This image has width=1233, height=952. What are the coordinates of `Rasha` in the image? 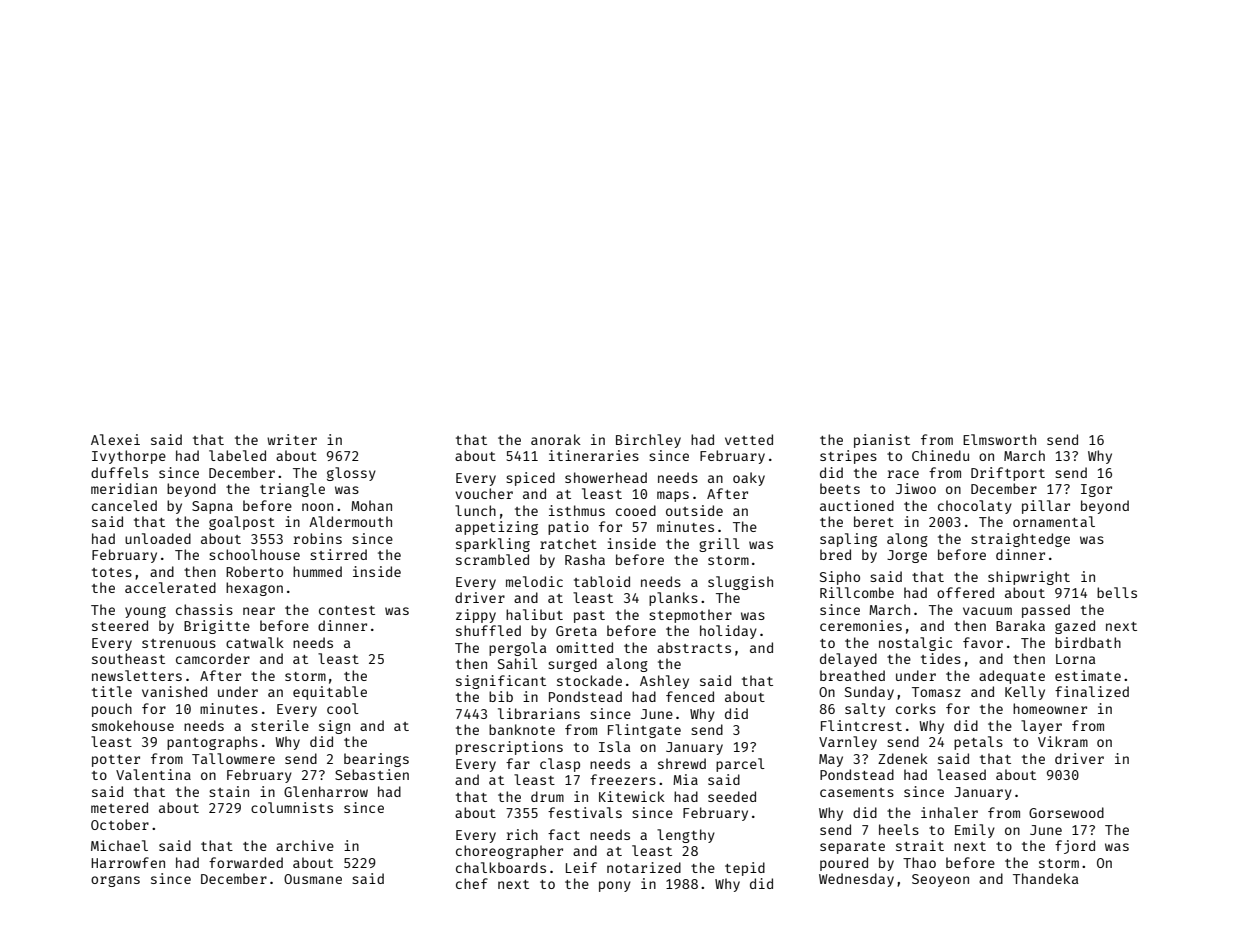 It's located at (585, 559).
